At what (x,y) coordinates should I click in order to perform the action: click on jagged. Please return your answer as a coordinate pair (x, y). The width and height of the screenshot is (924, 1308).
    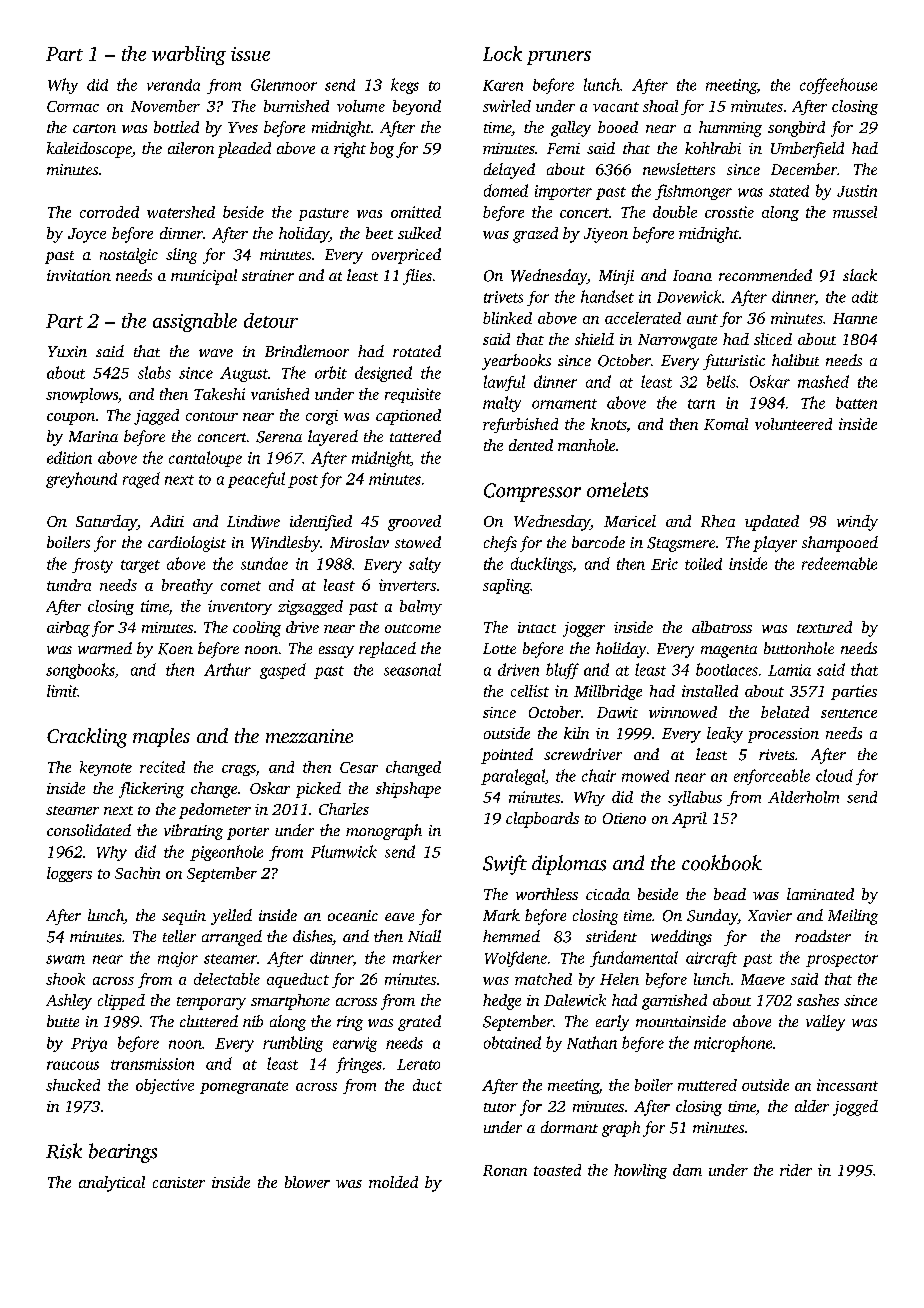
    Looking at the image, I should click on (156, 417).
